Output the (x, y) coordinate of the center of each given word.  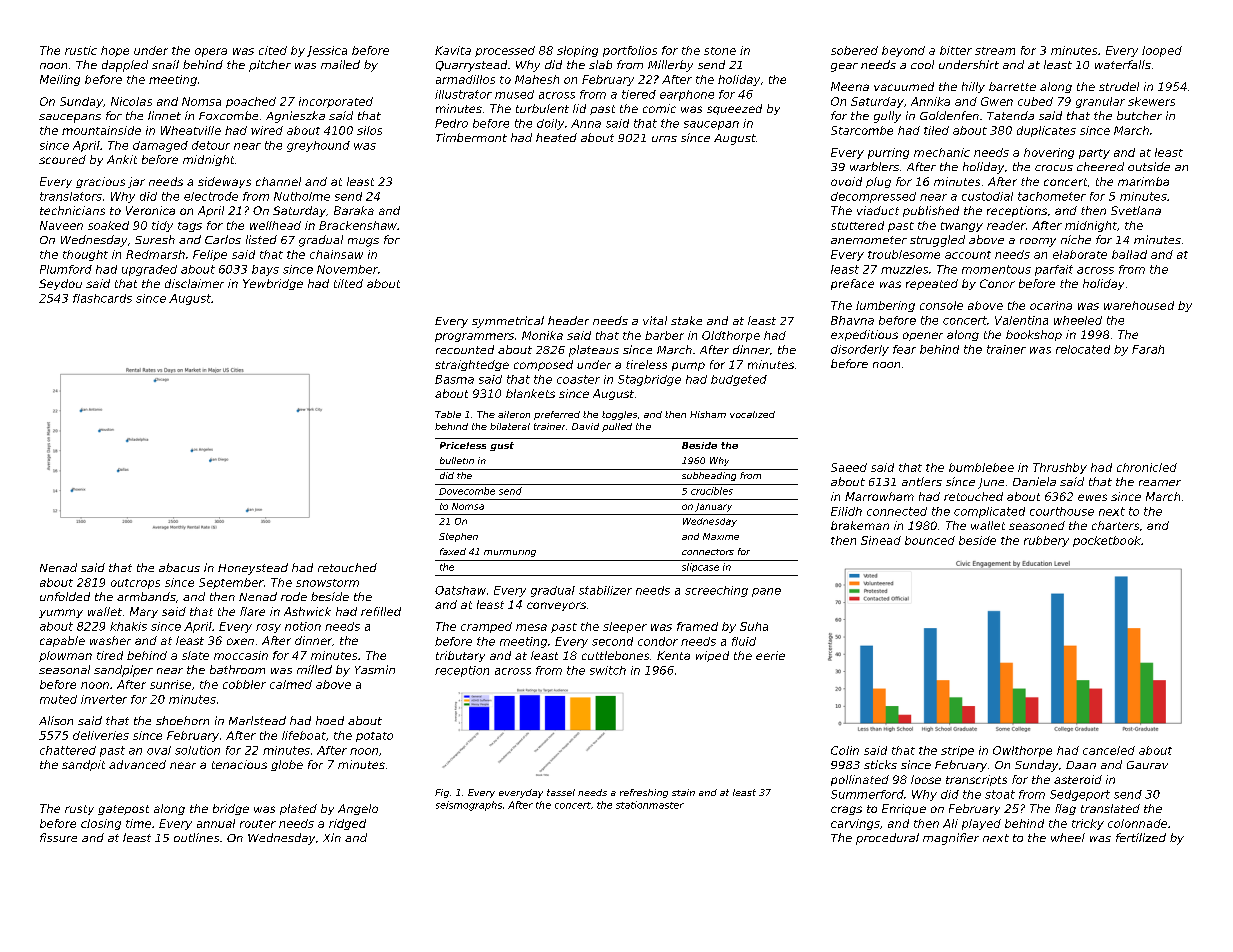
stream (995, 51)
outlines (196, 837)
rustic (81, 50)
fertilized (1141, 837)
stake (686, 320)
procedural (887, 839)
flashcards (102, 298)
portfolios (630, 51)
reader (1006, 225)
